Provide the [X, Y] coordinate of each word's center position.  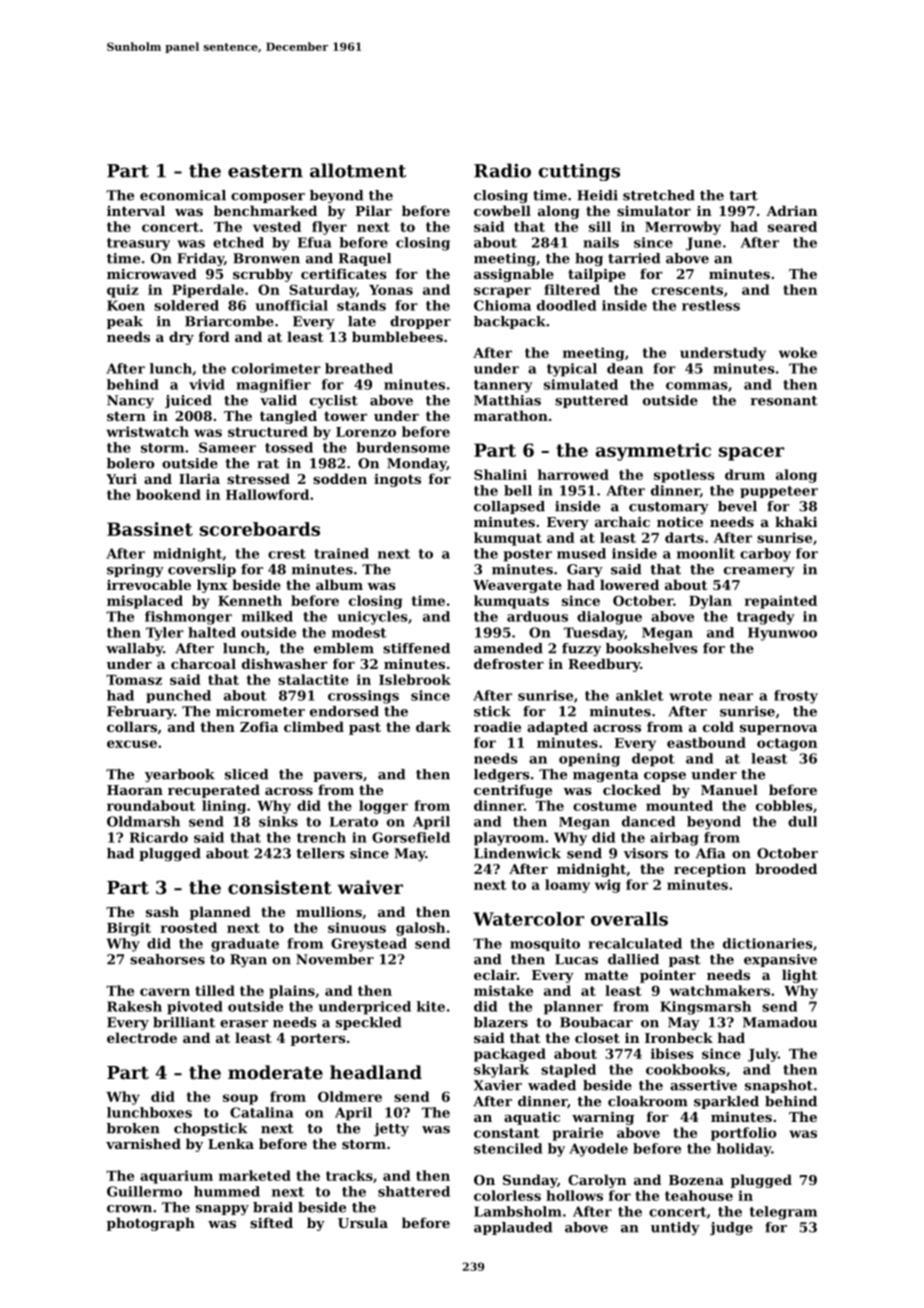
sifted [271, 1222]
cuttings [579, 172]
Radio [502, 170]
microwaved [152, 273]
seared [792, 226]
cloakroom [648, 1101]
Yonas [391, 290]
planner [573, 1008]
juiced [188, 401]
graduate [245, 945]
